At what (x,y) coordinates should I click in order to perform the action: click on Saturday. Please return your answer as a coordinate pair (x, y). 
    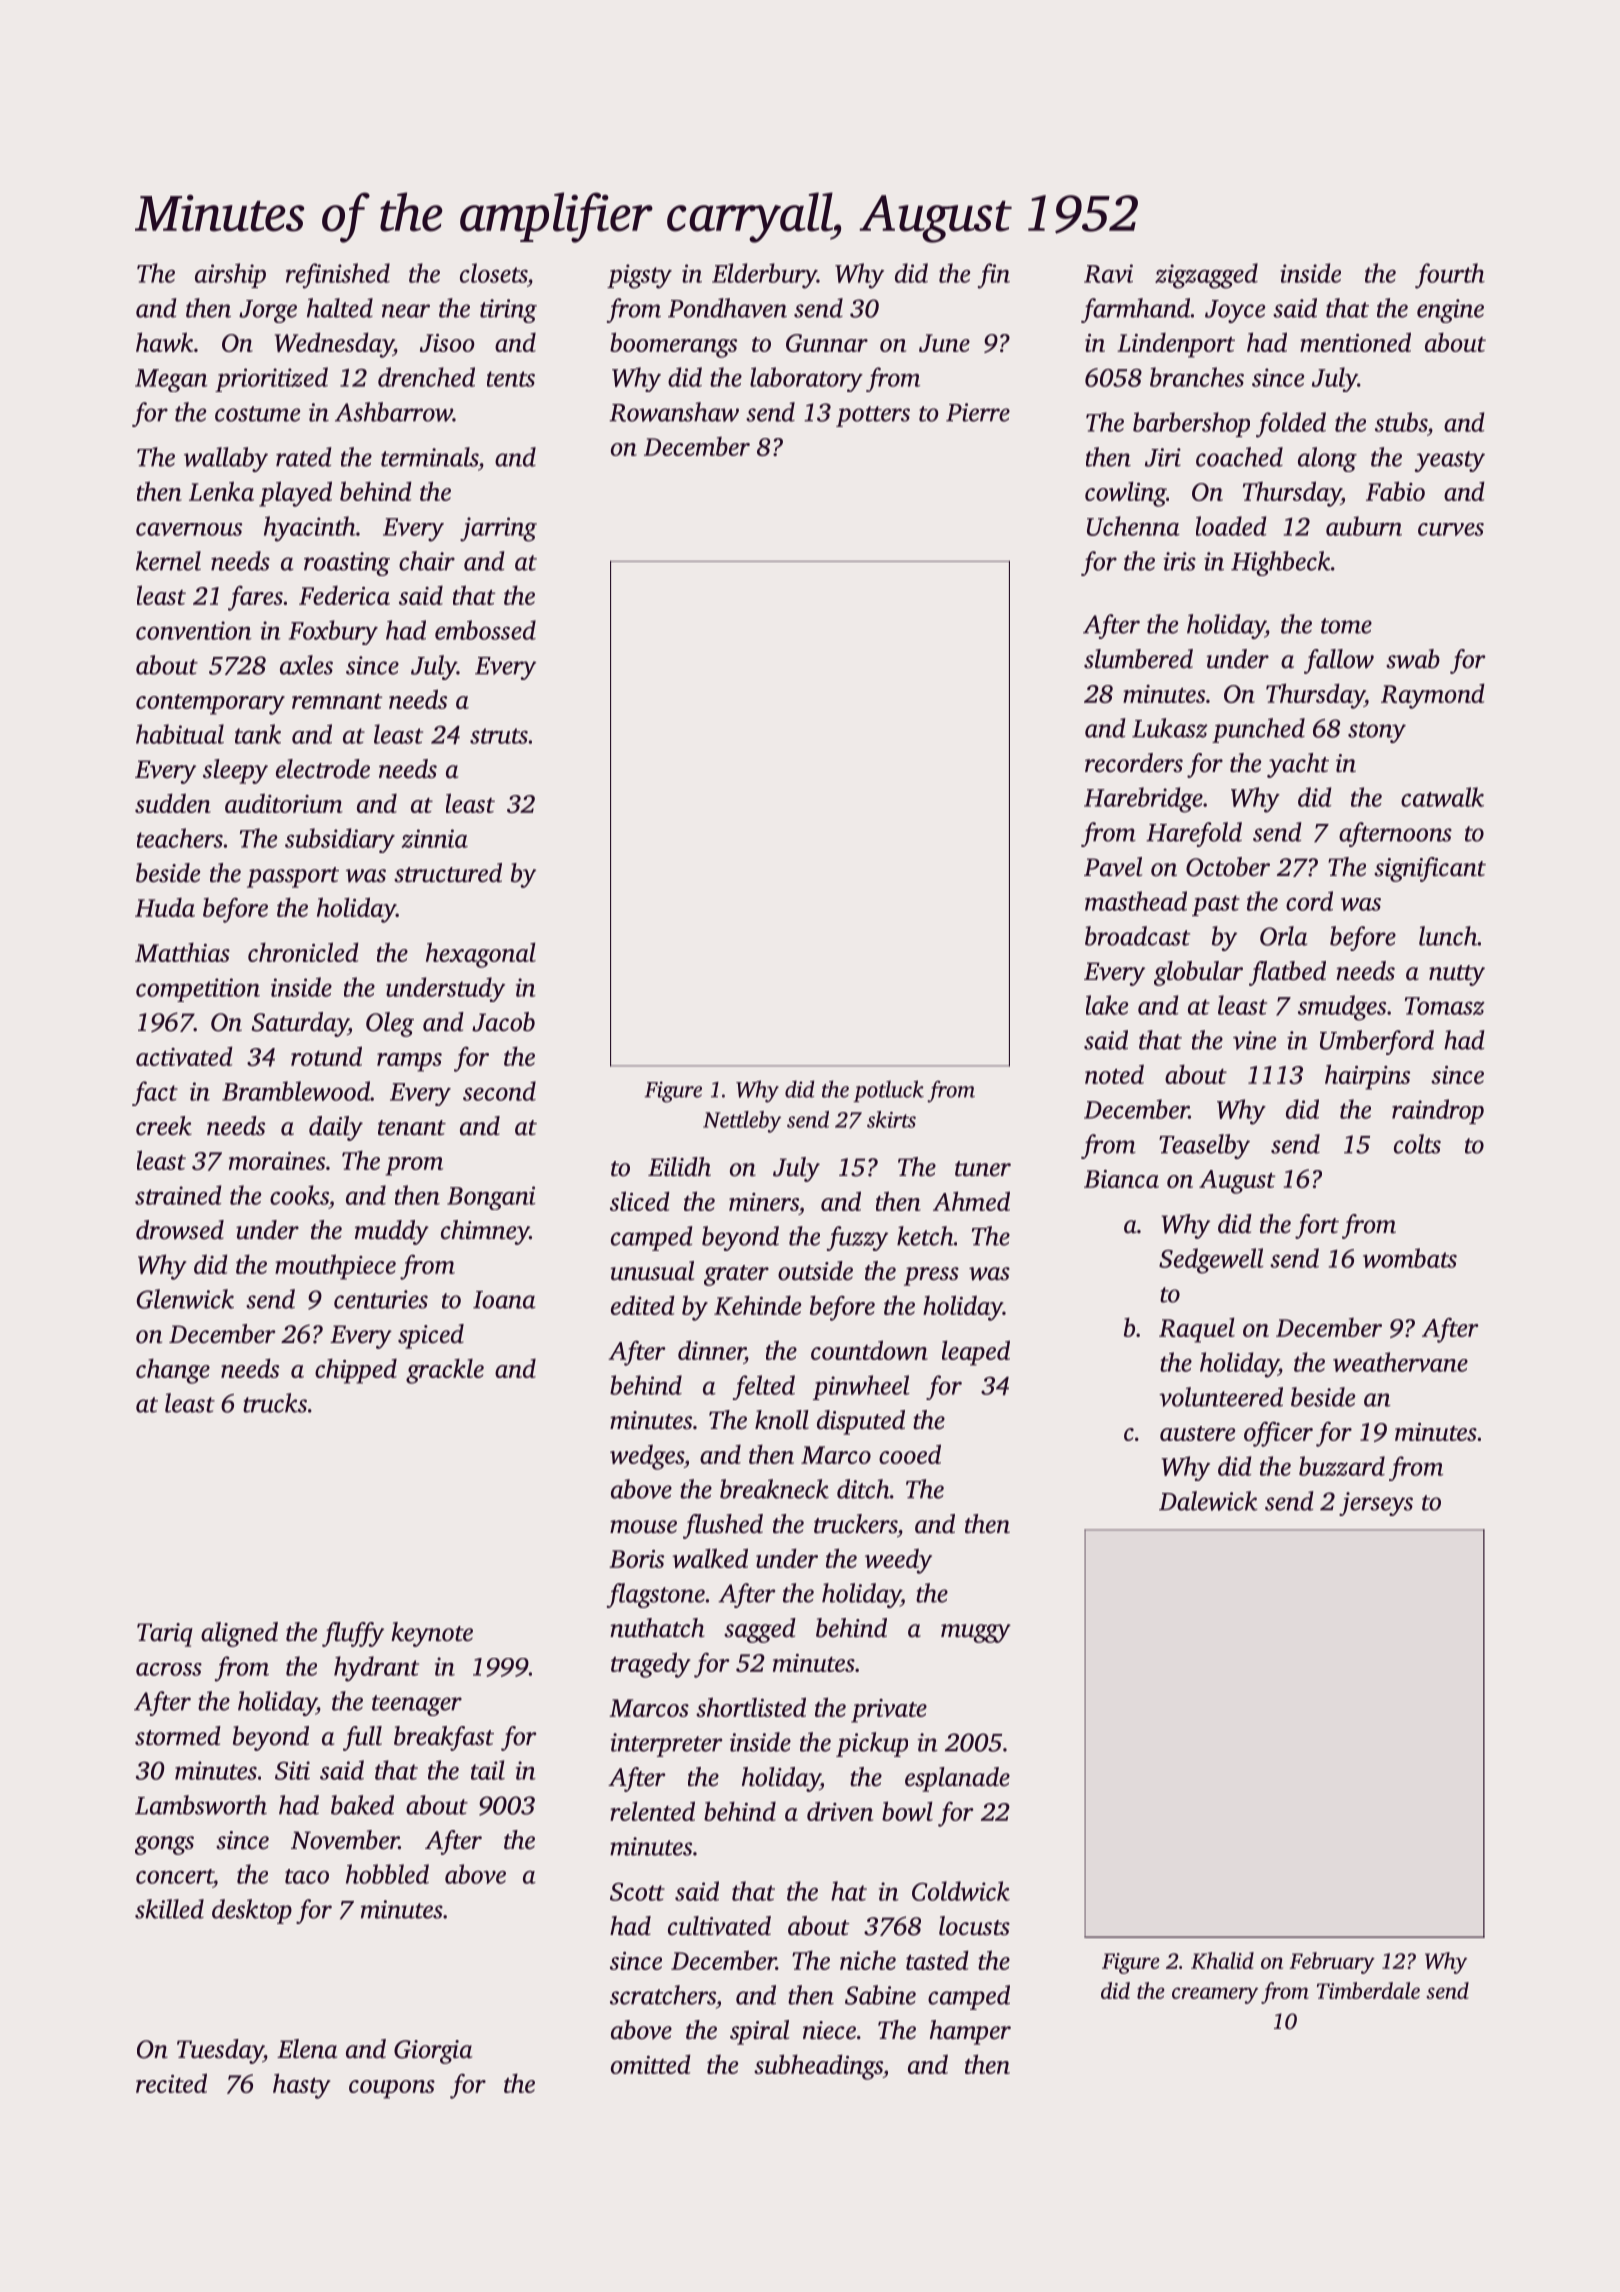
    Looking at the image, I should click on (299, 1024).
